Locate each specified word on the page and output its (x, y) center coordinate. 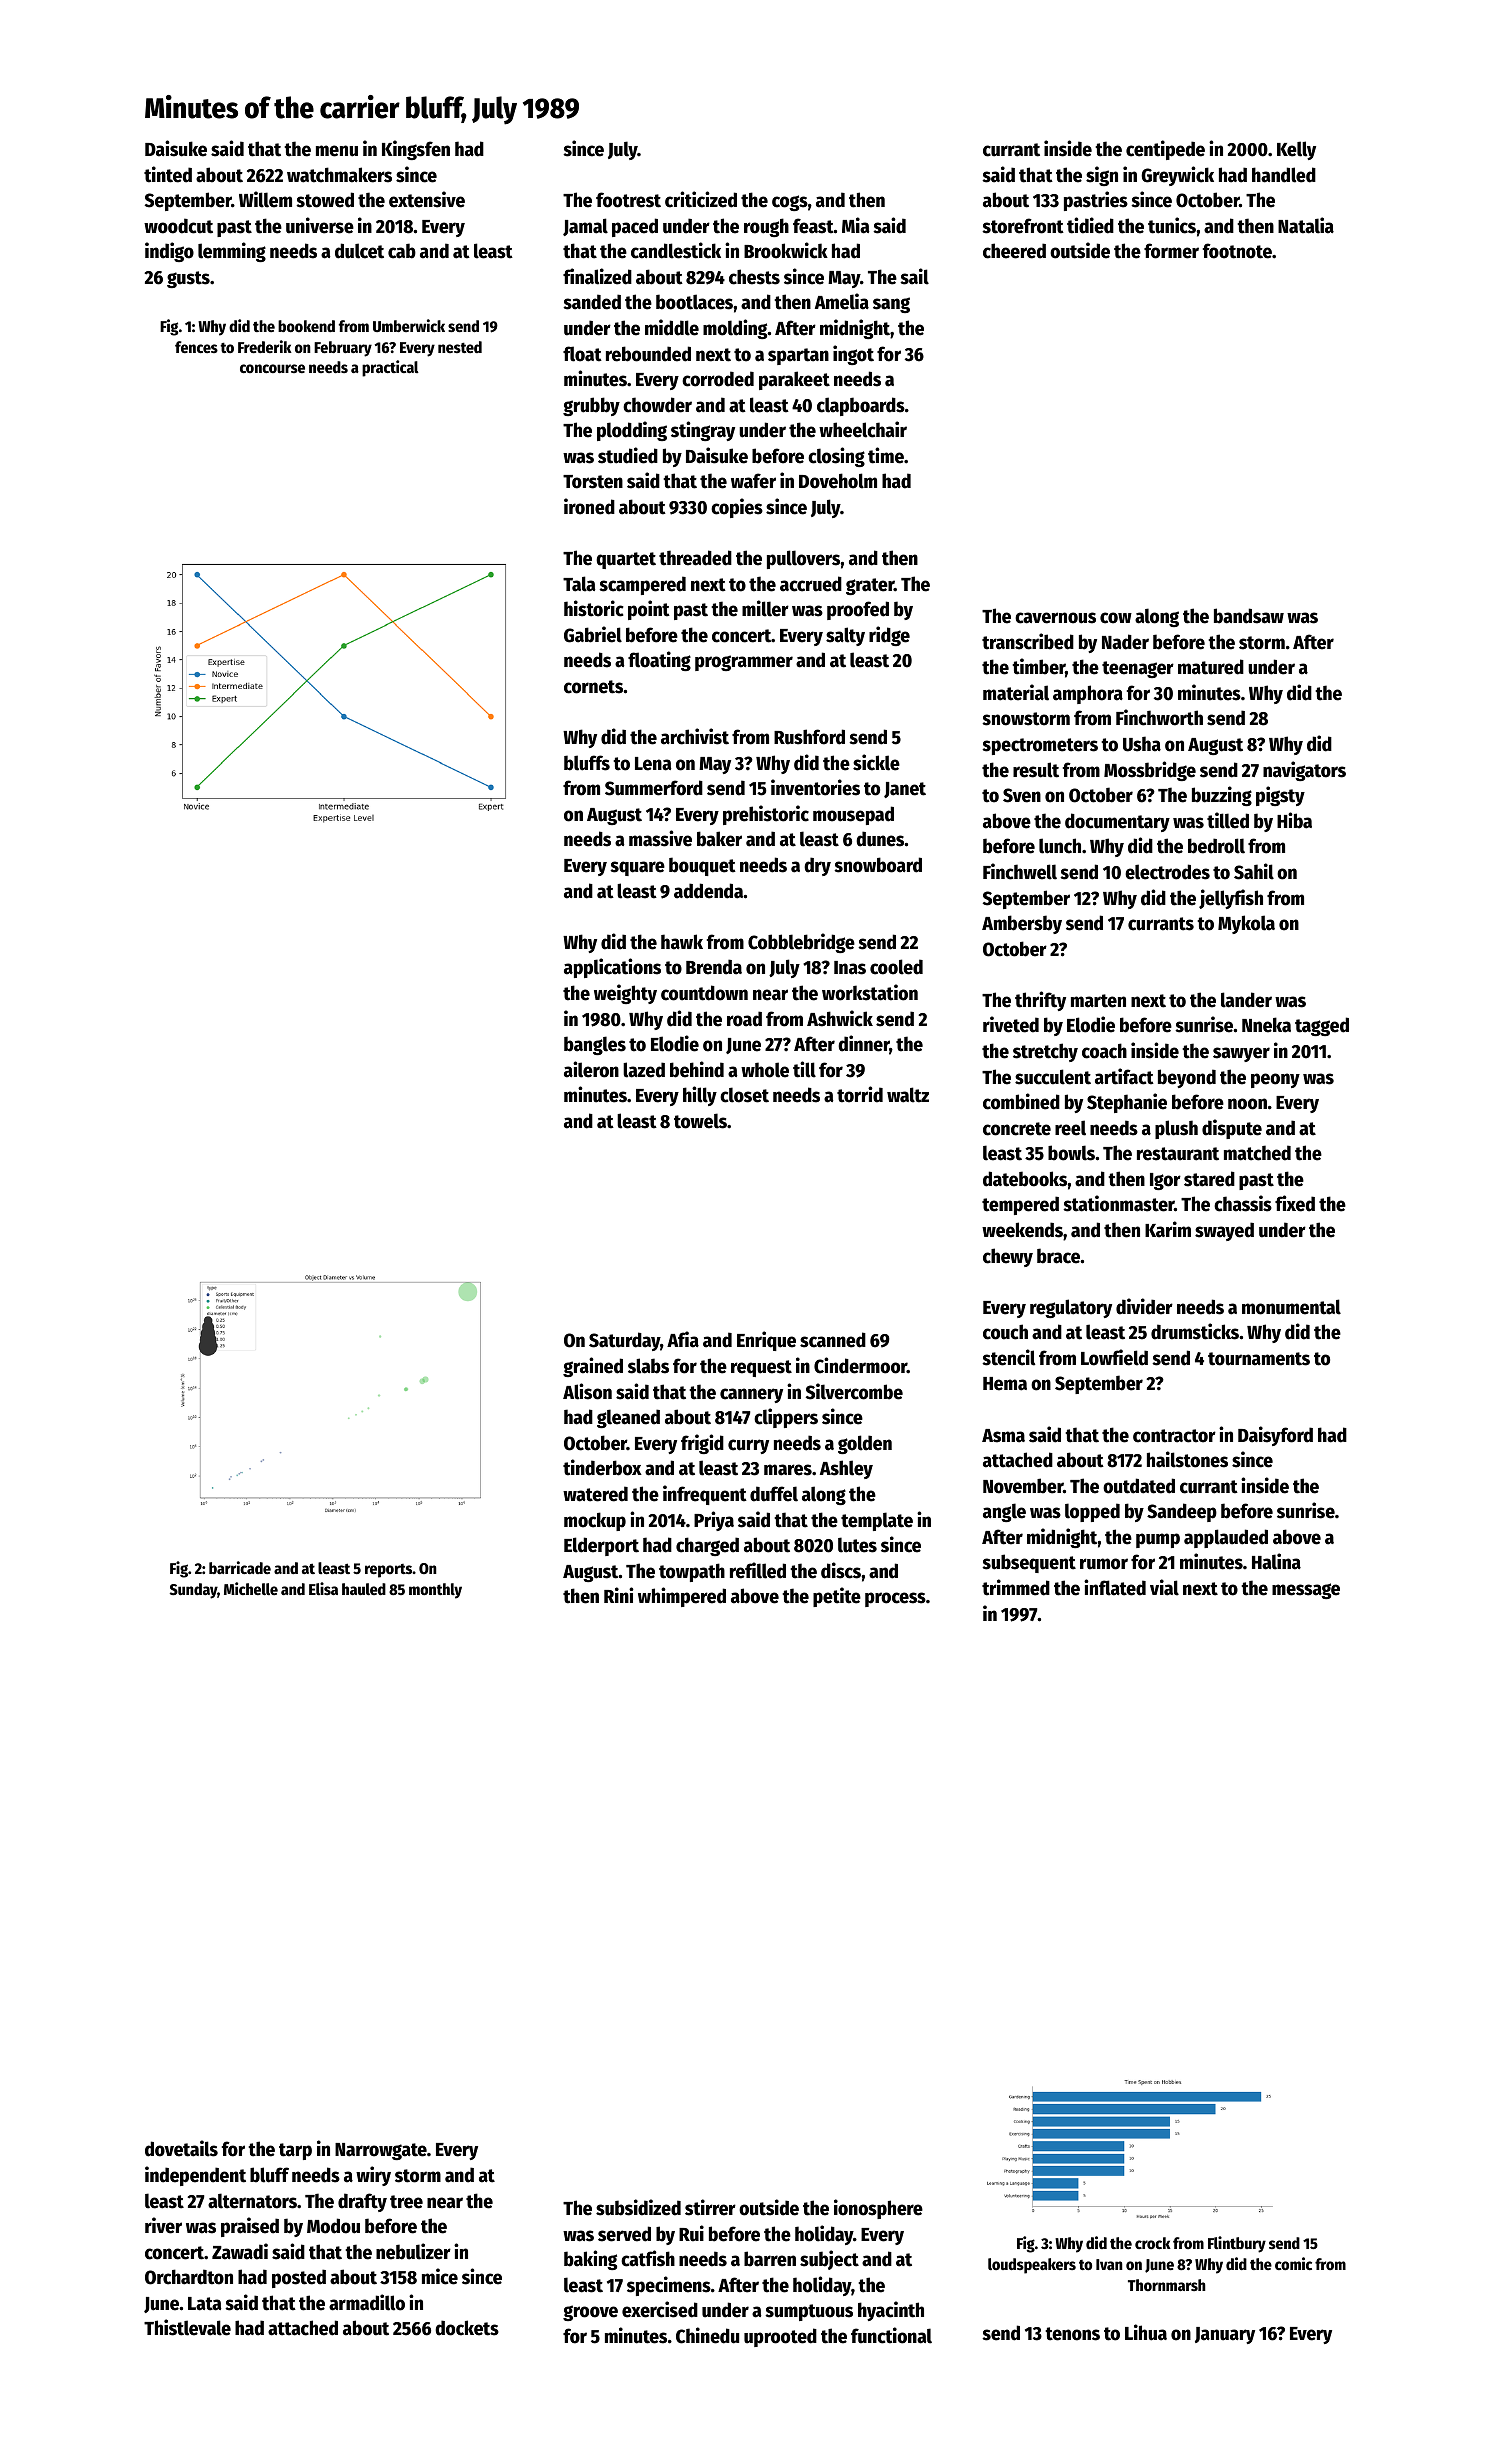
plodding (632, 431)
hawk (682, 942)
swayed (1224, 1231)
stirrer (710, 2207)
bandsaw (1249, 616)
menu (337, 151)
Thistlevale (187, 2327)
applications (612, 968)
